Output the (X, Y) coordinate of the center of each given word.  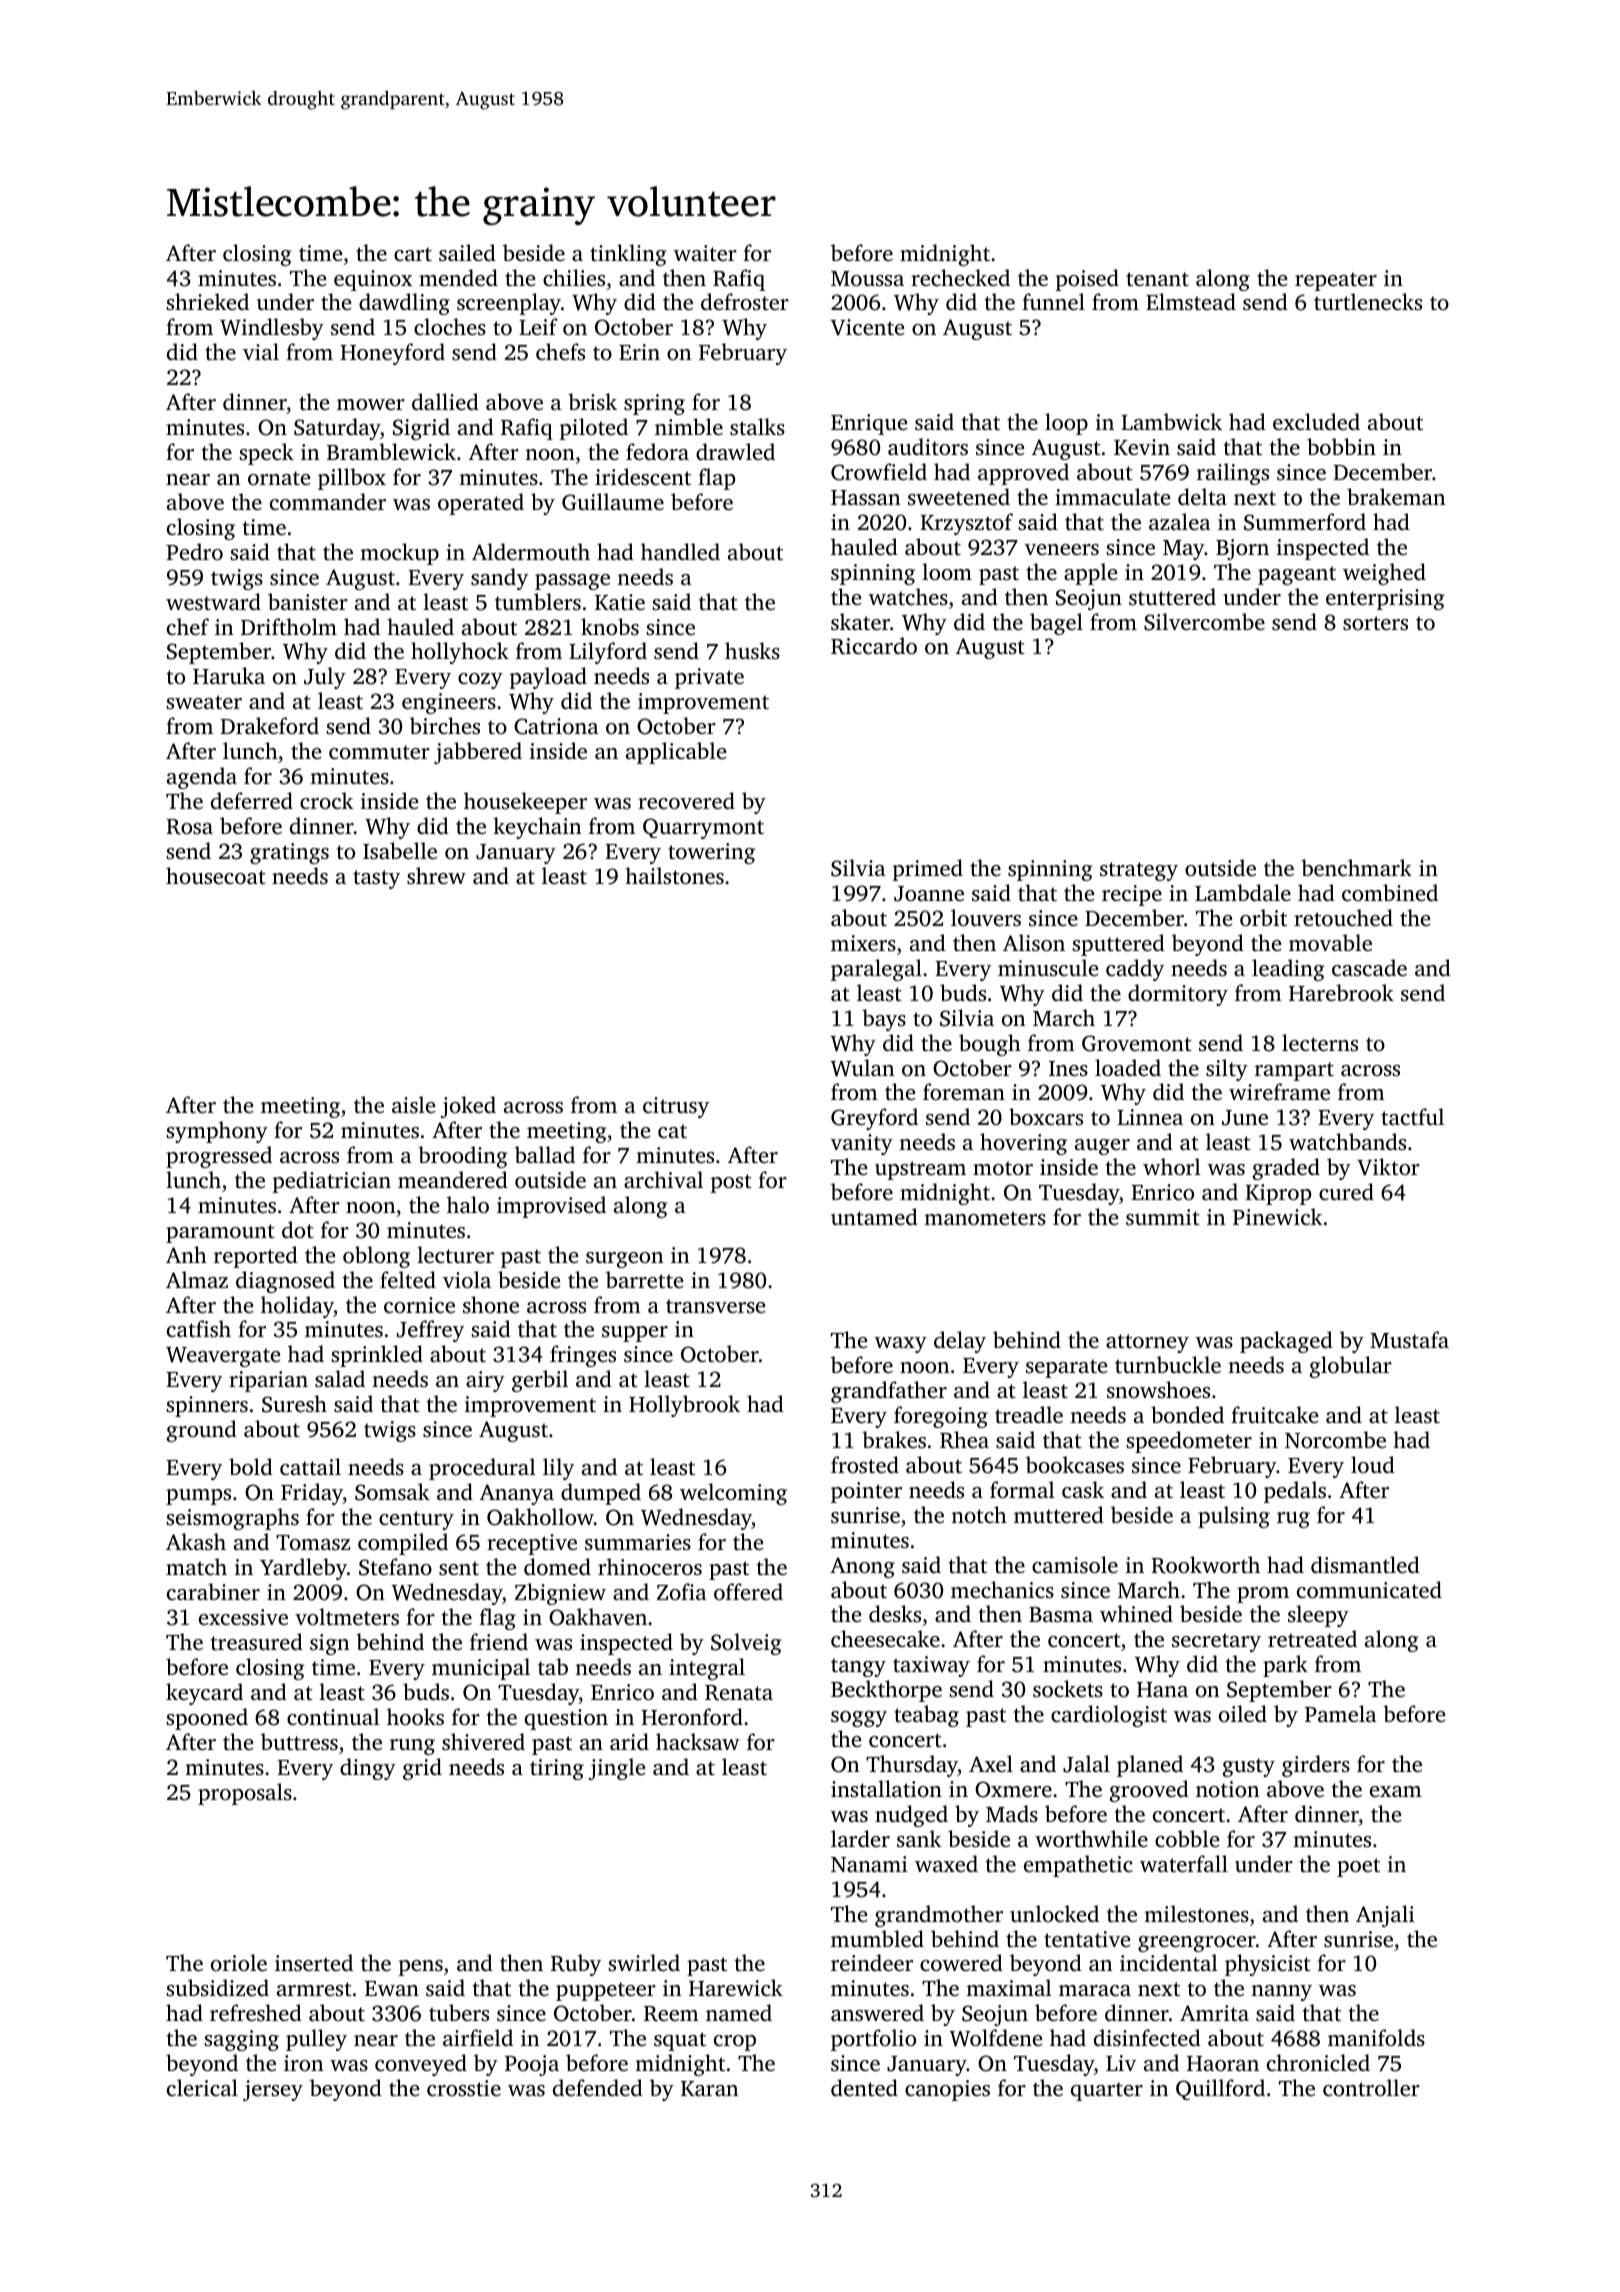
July (325, 678)
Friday (312, 1494)
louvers (986, 917)
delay (960, 1342)
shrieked (208, 301)
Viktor (1388, 1167)
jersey (273, 2090)
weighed (1384, 574)
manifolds (1376, 2037)
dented (864, 2087)
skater (860, 621)
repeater (1336, 281)
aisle (413, 1104)
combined (1390, 892)
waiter (705, 253)
